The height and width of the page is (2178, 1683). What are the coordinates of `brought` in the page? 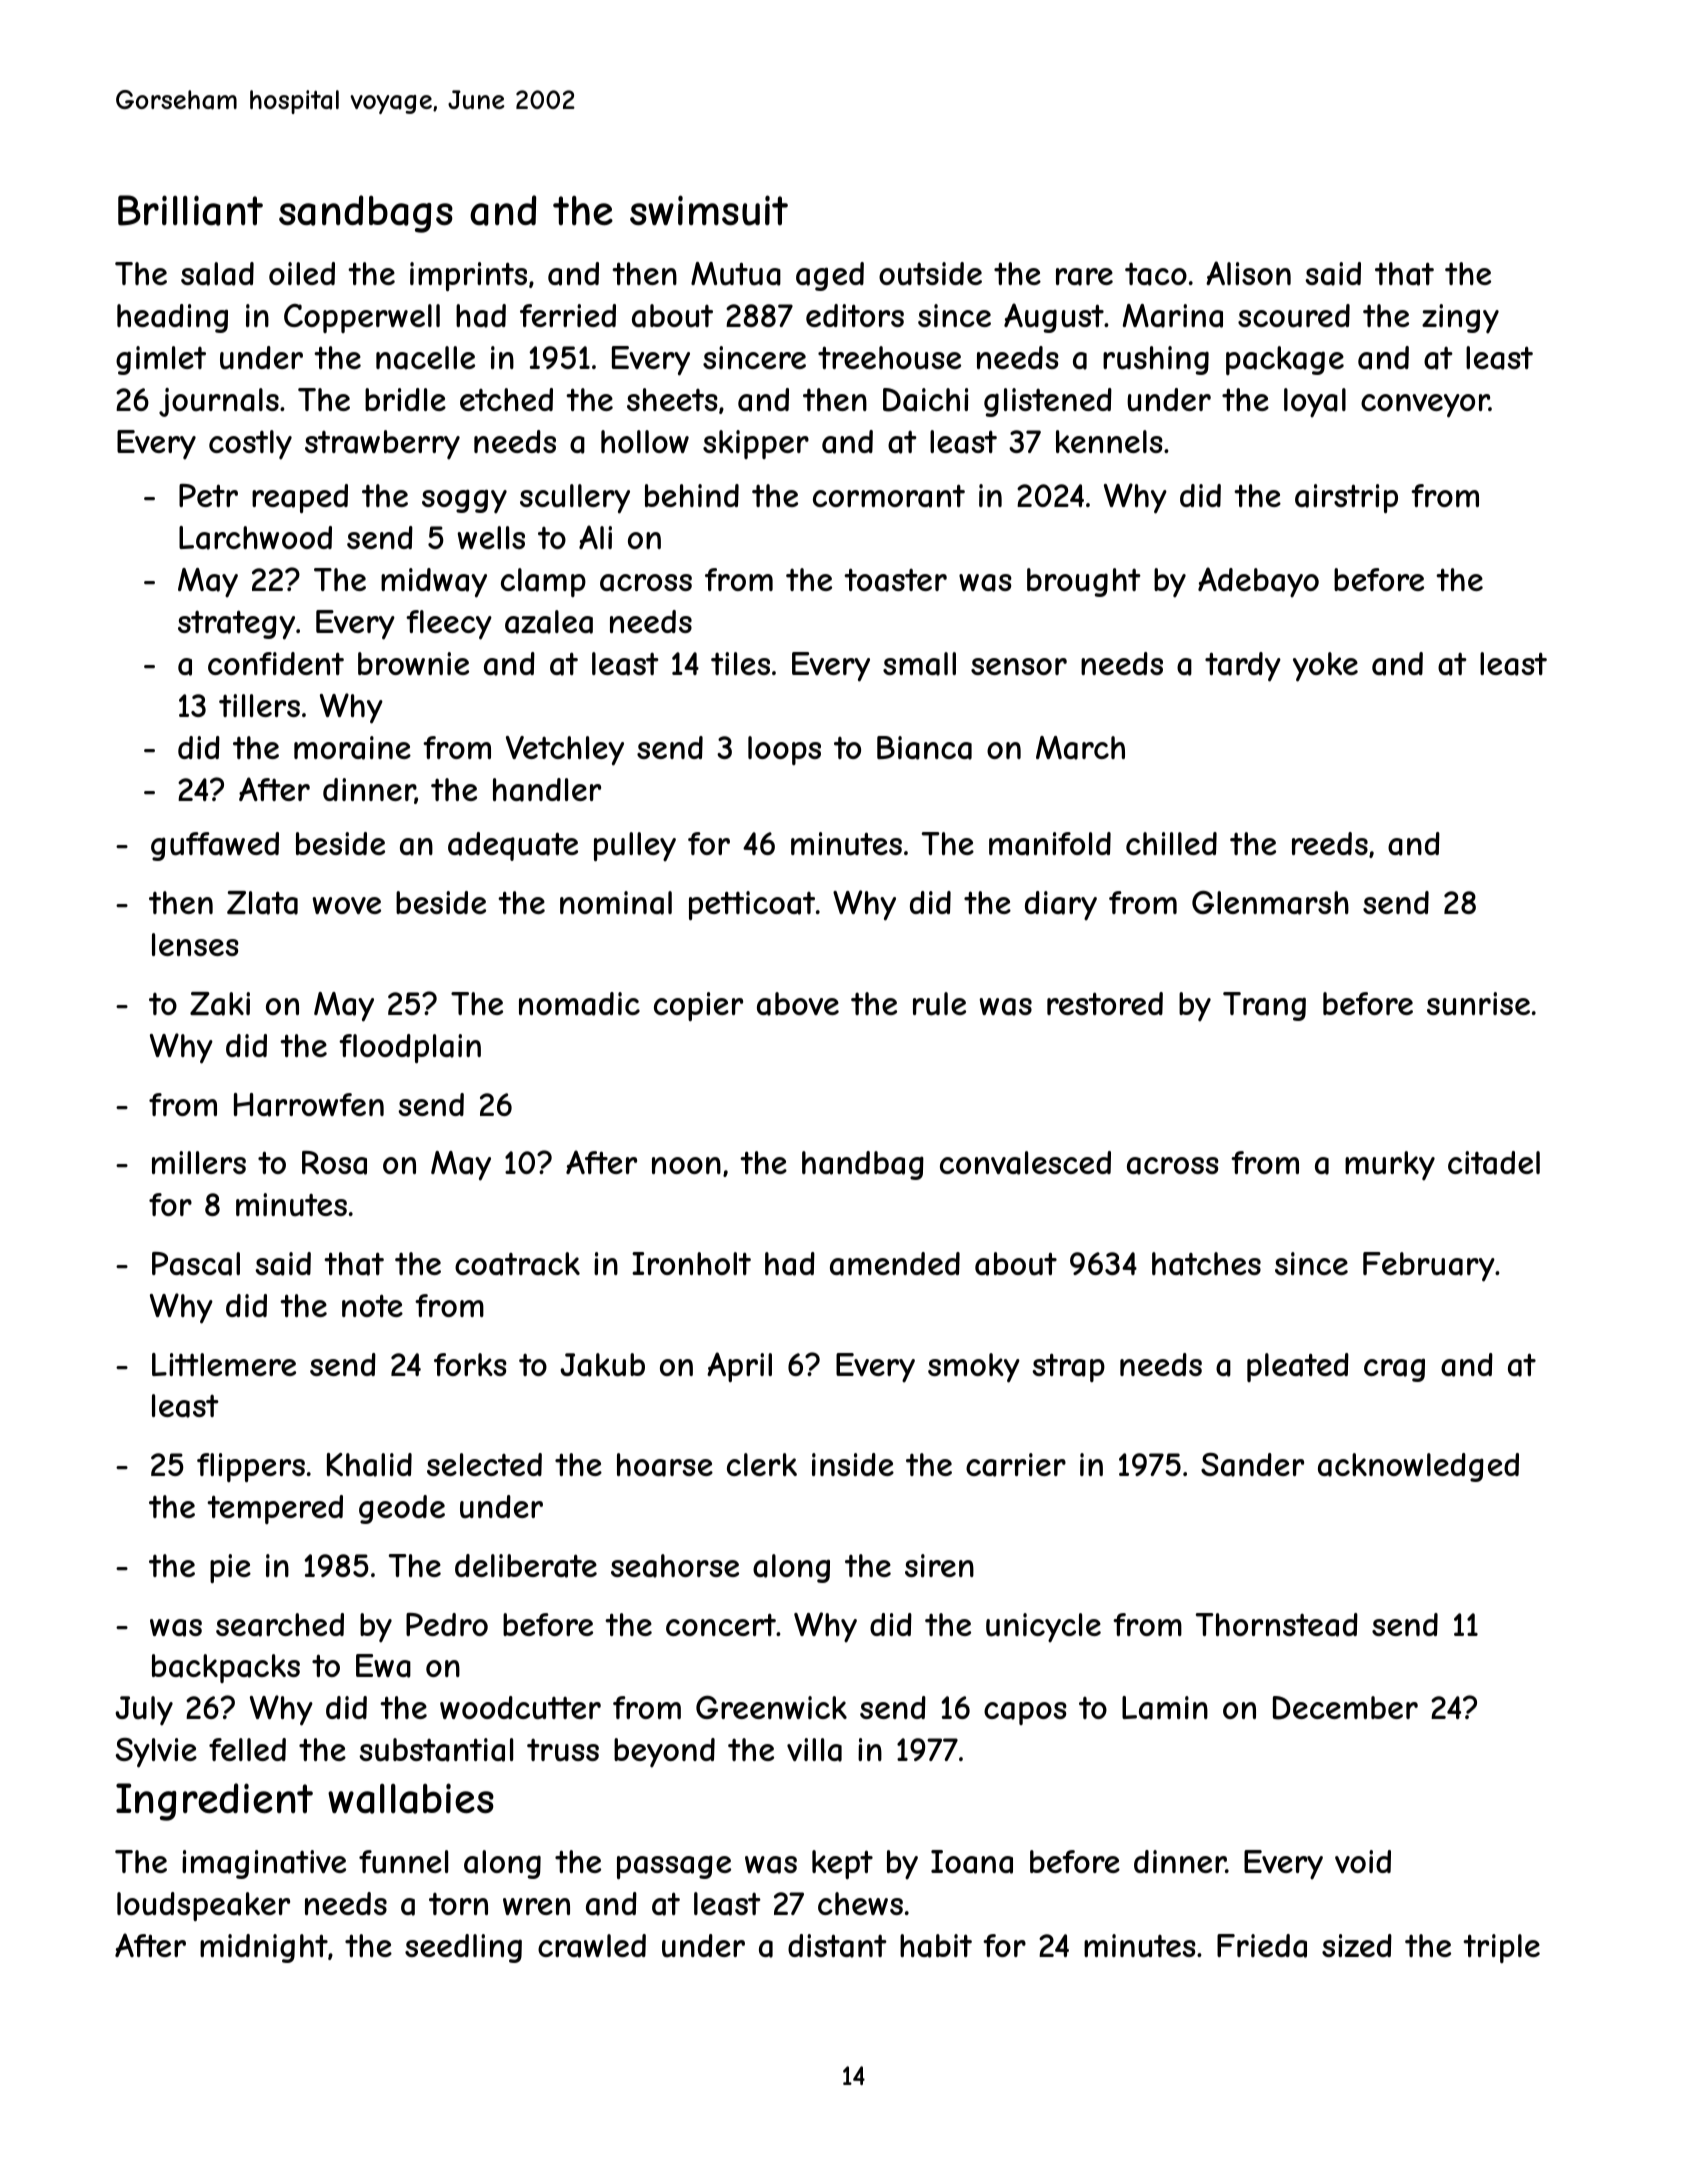 It's located at (1084, 582).
